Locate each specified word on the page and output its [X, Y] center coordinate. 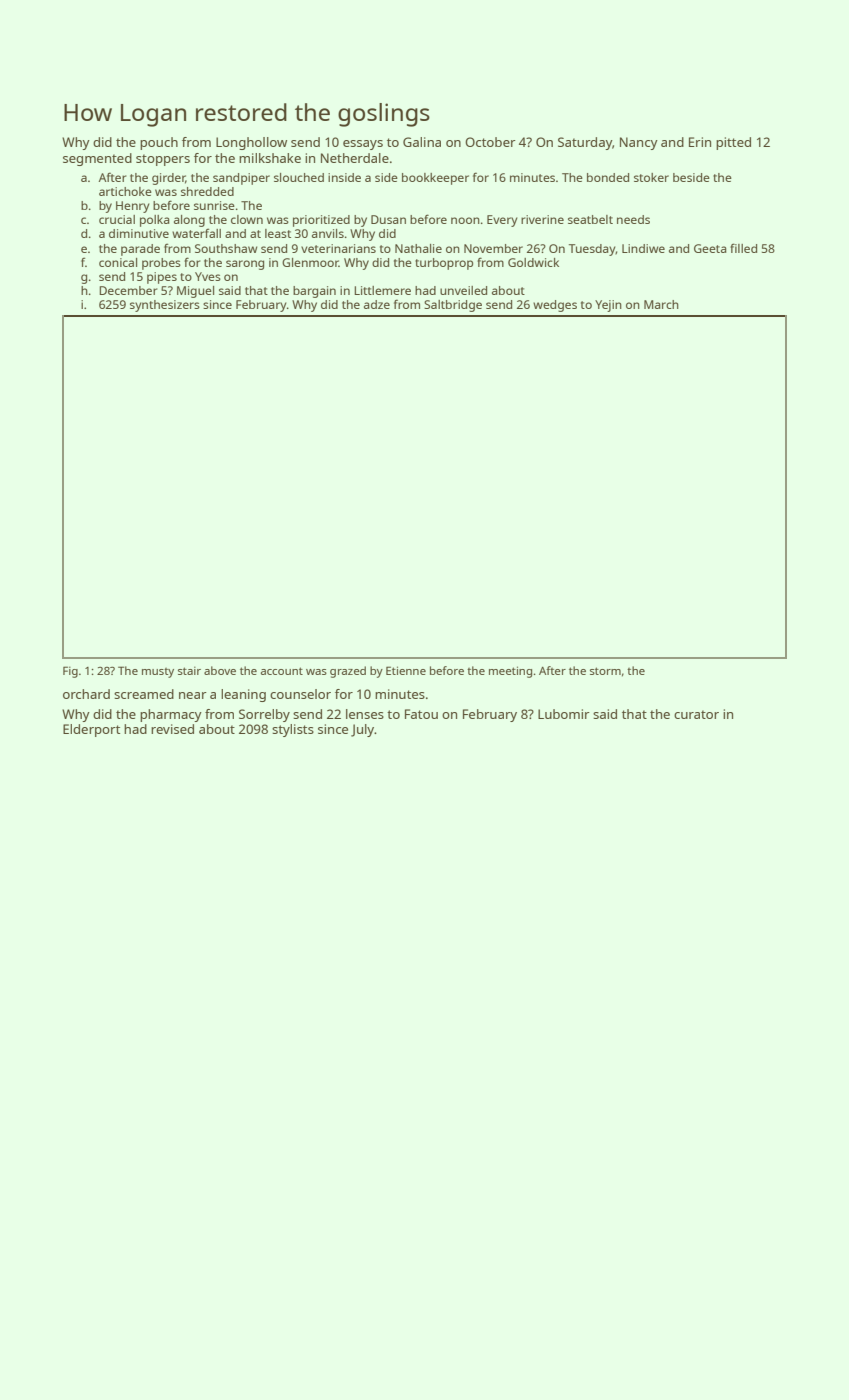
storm [605, 671]
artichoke [125, 191]
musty [158, 673]
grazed [348, 672]
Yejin [608, 306]
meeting [510, 672]
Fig [70, 672]
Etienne [406, 670]
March [661, 304]
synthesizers [165, 306]
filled [743, 248]
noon [465, 220]
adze [377, 304]
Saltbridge [453, 306]
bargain [314, 292]
